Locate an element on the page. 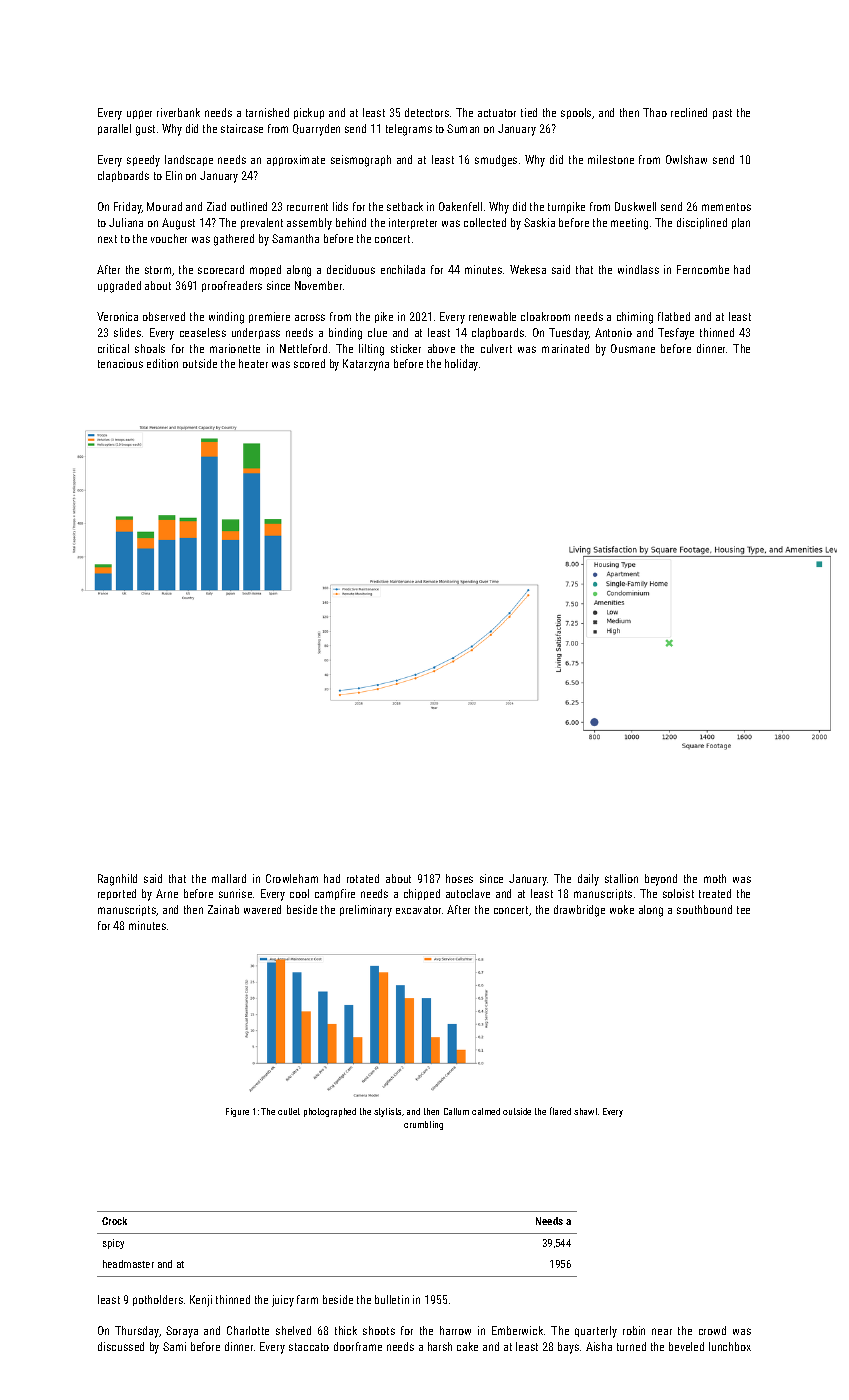 The width and height of the document is (849, 1400). parallel is located at coordinates (114, 129).
